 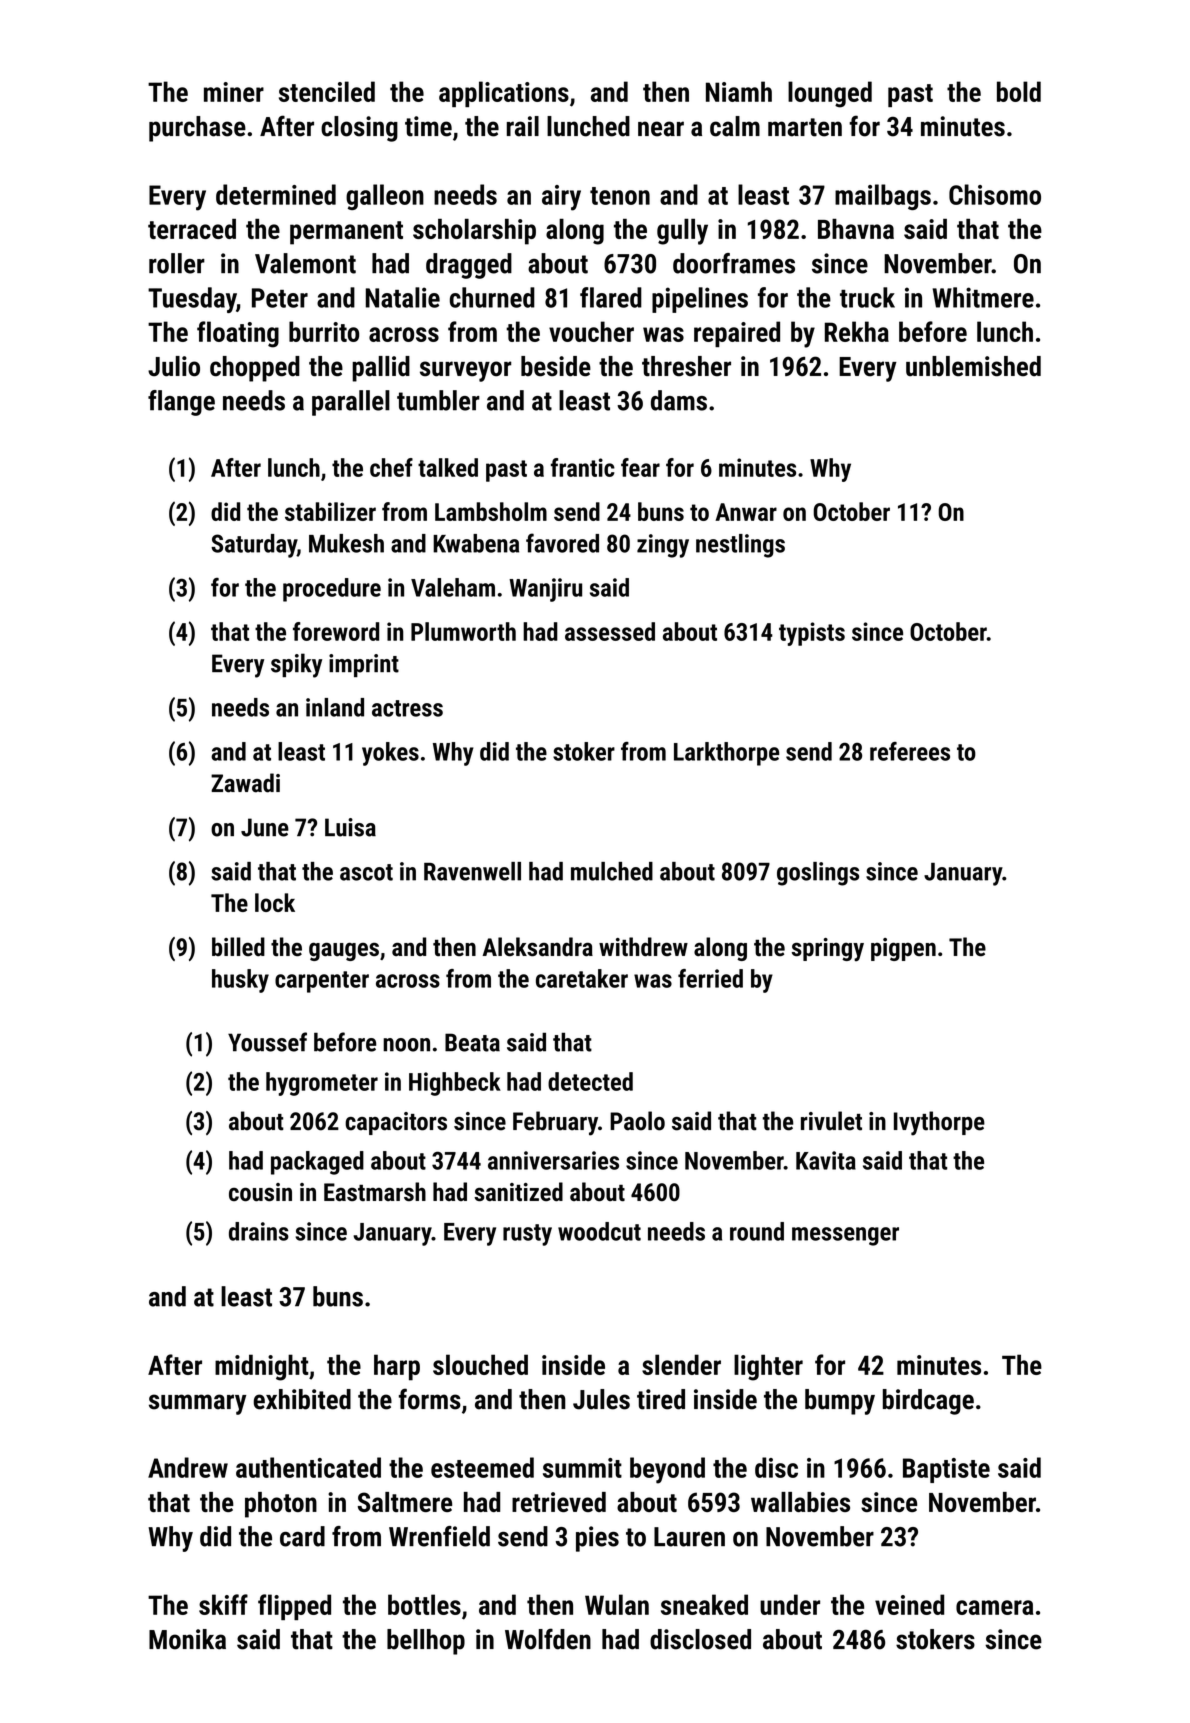 I want to click on Anwar, so click(x=746, y=512).
